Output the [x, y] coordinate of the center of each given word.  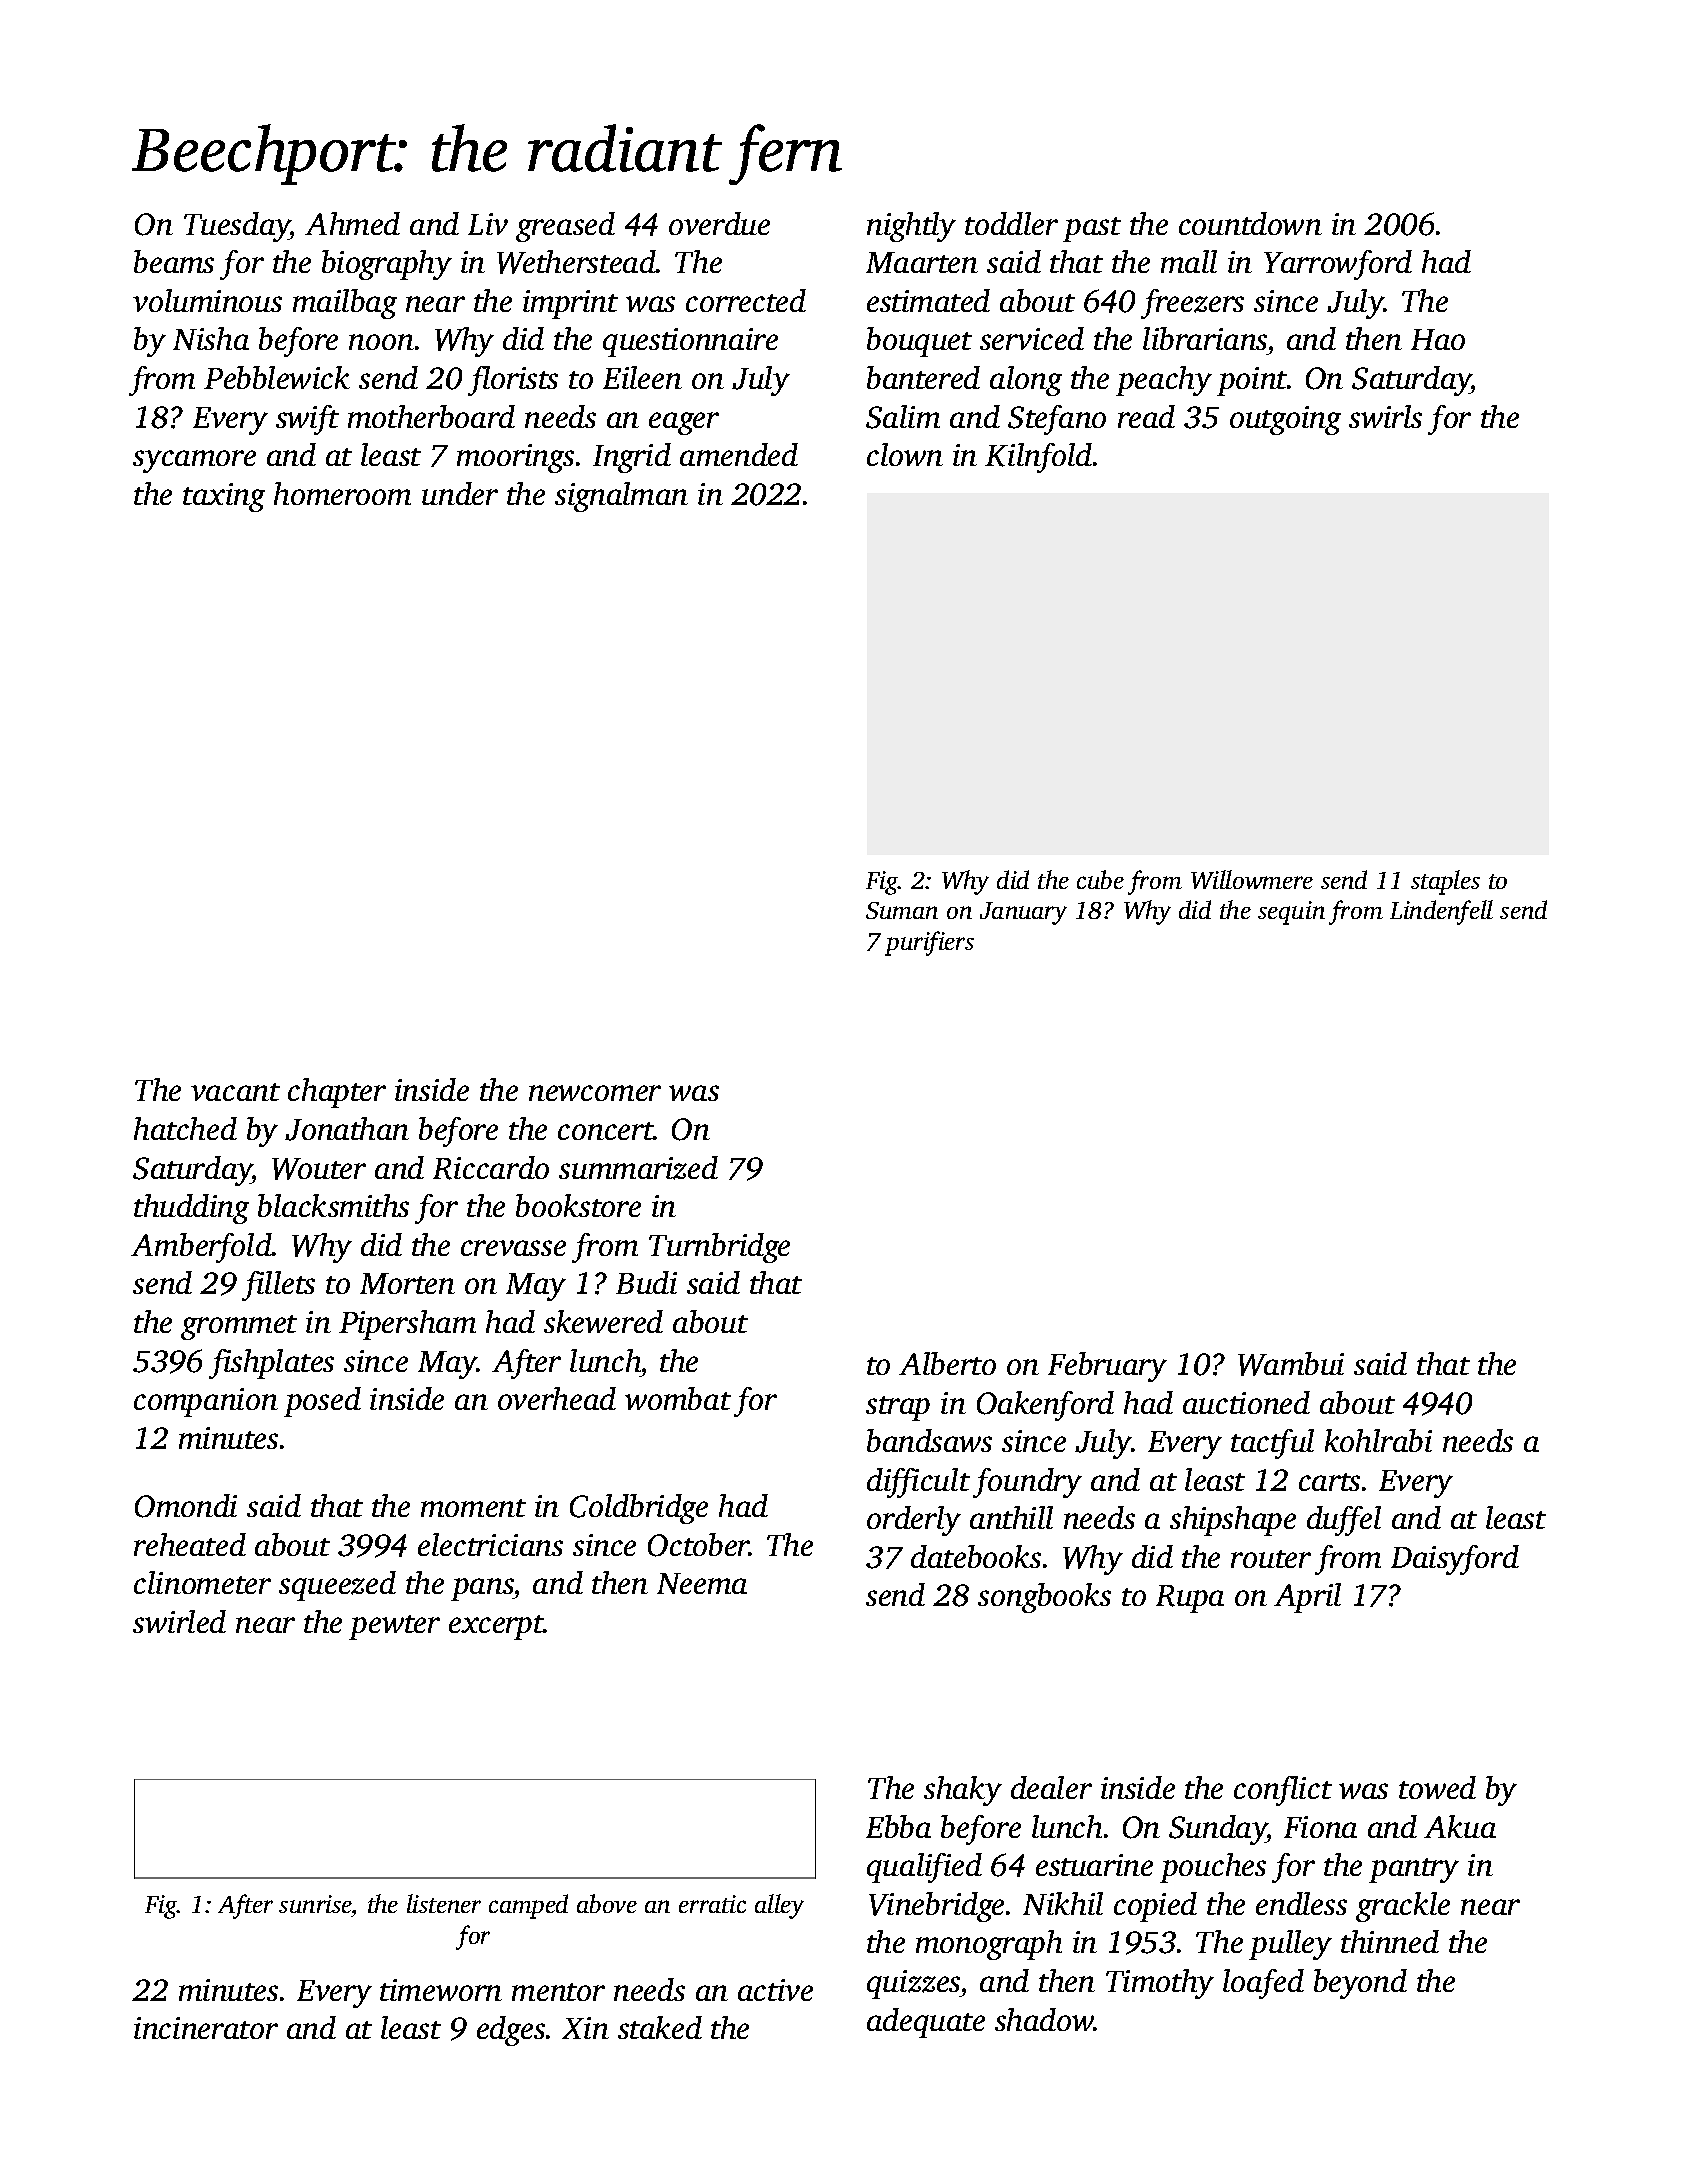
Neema [702, 1583]
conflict [1283, 1791]
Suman [902, 910]
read [1146, 416]
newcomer [595, 1093]
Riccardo [491, 1168]
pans [482, 1589]
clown [905, 454]
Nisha [211, 338]
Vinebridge [936, 1907]
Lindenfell [1441, 912]
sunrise [315, 1904]
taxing [224, 497]
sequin [1291, 913]
